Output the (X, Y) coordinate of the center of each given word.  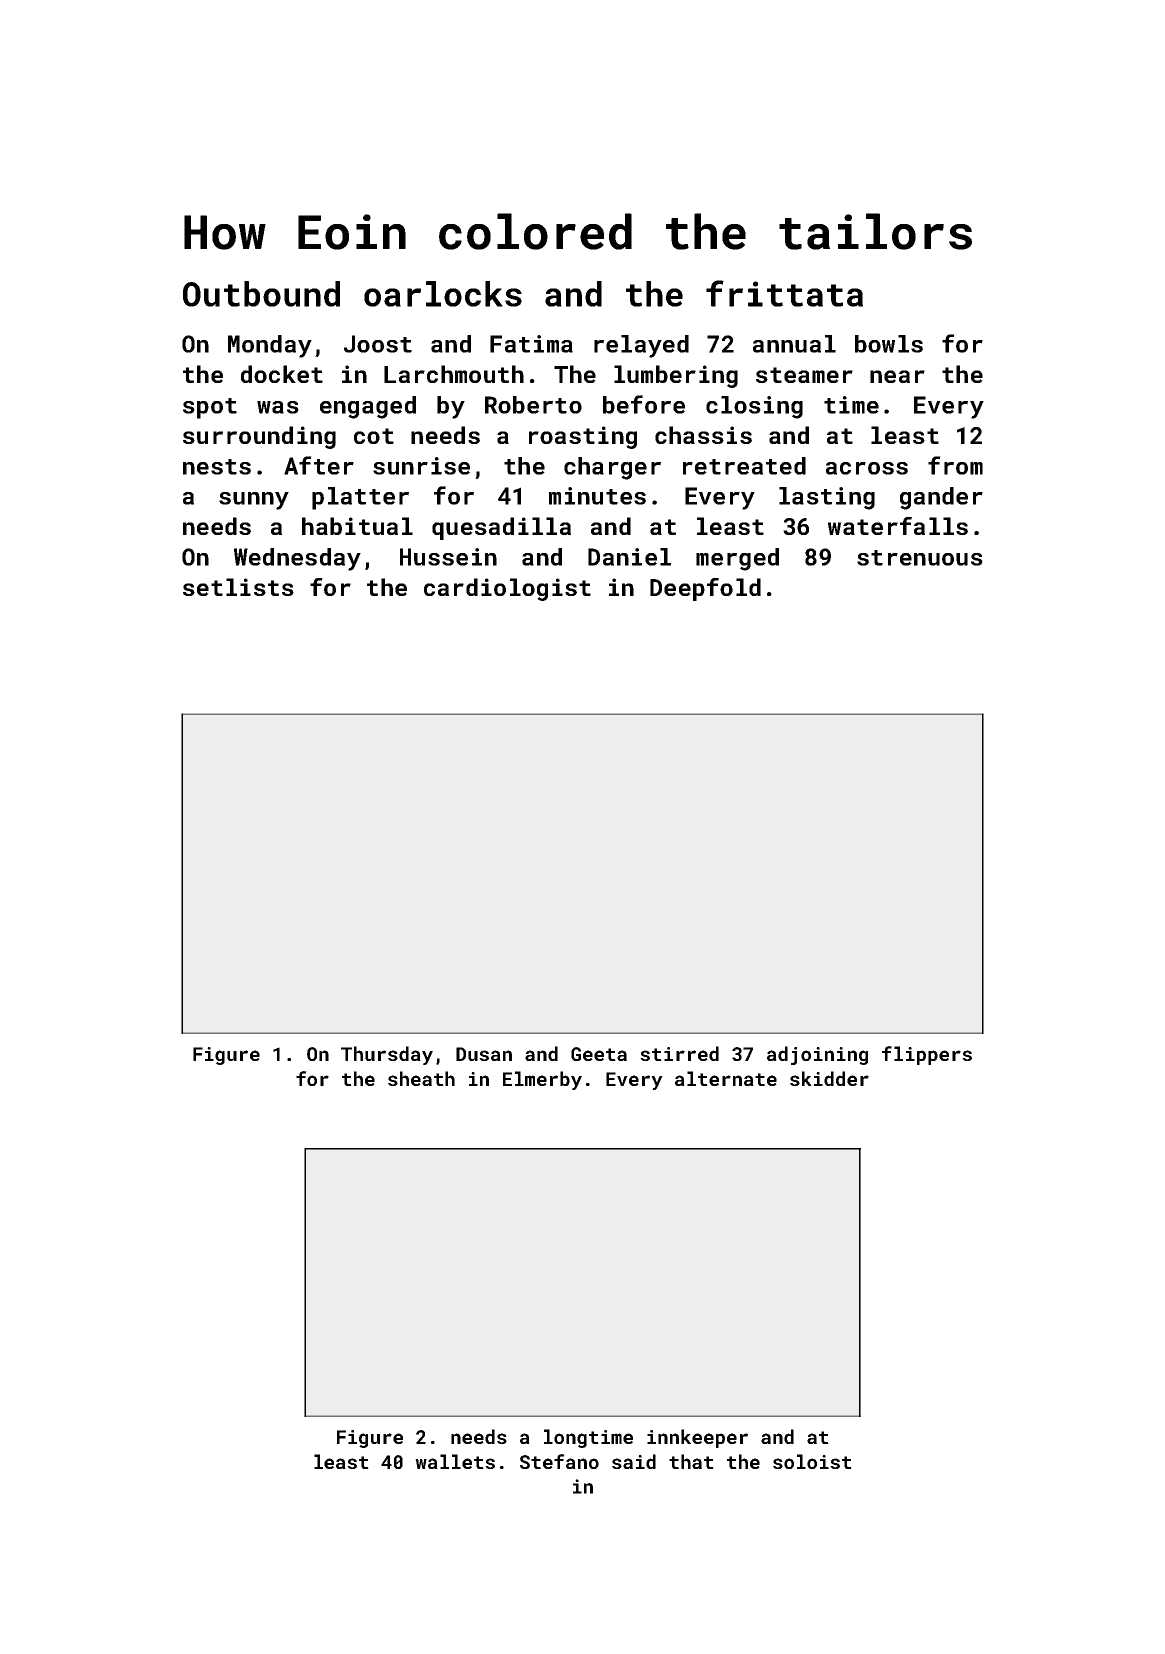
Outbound (261, 294)
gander (941, 498)
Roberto (533, 405)
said (634, 1461)
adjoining (817, 1055)
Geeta (599, 1054)
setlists (238, 587)
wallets (455, 1461)
